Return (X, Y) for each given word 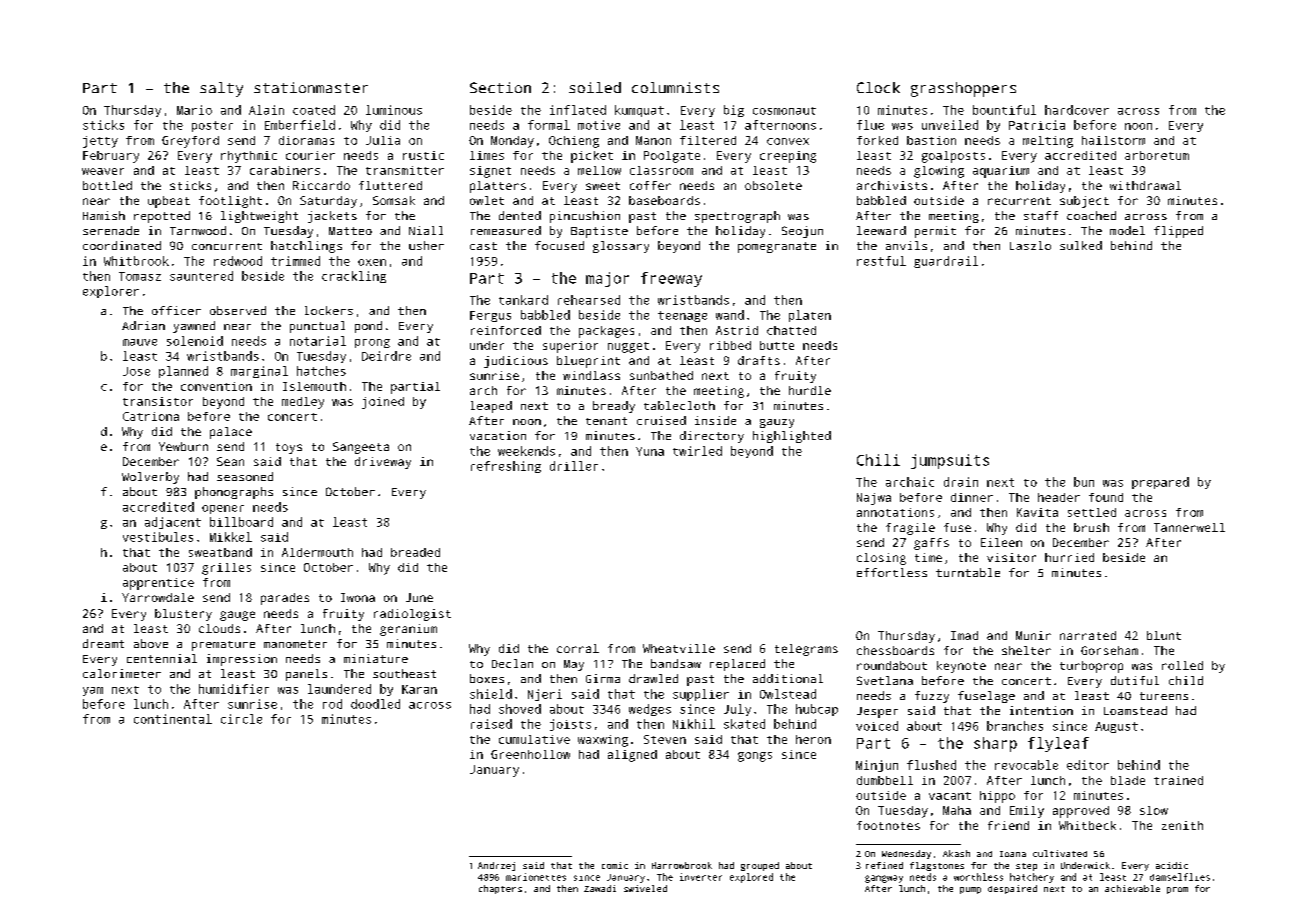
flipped (1178, 232)
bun (1084, 482)
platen (810, 316)
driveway (383, 463)
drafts (759, 360)
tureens (1164, 696)
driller (574, 466)
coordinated (122, 245)
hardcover (1077, 110)
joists (570, 725)
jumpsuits (950, 461)
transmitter (405, 170)
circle (241, 719)
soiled (595, 87)
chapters (500, 889)
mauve (140, 342)
